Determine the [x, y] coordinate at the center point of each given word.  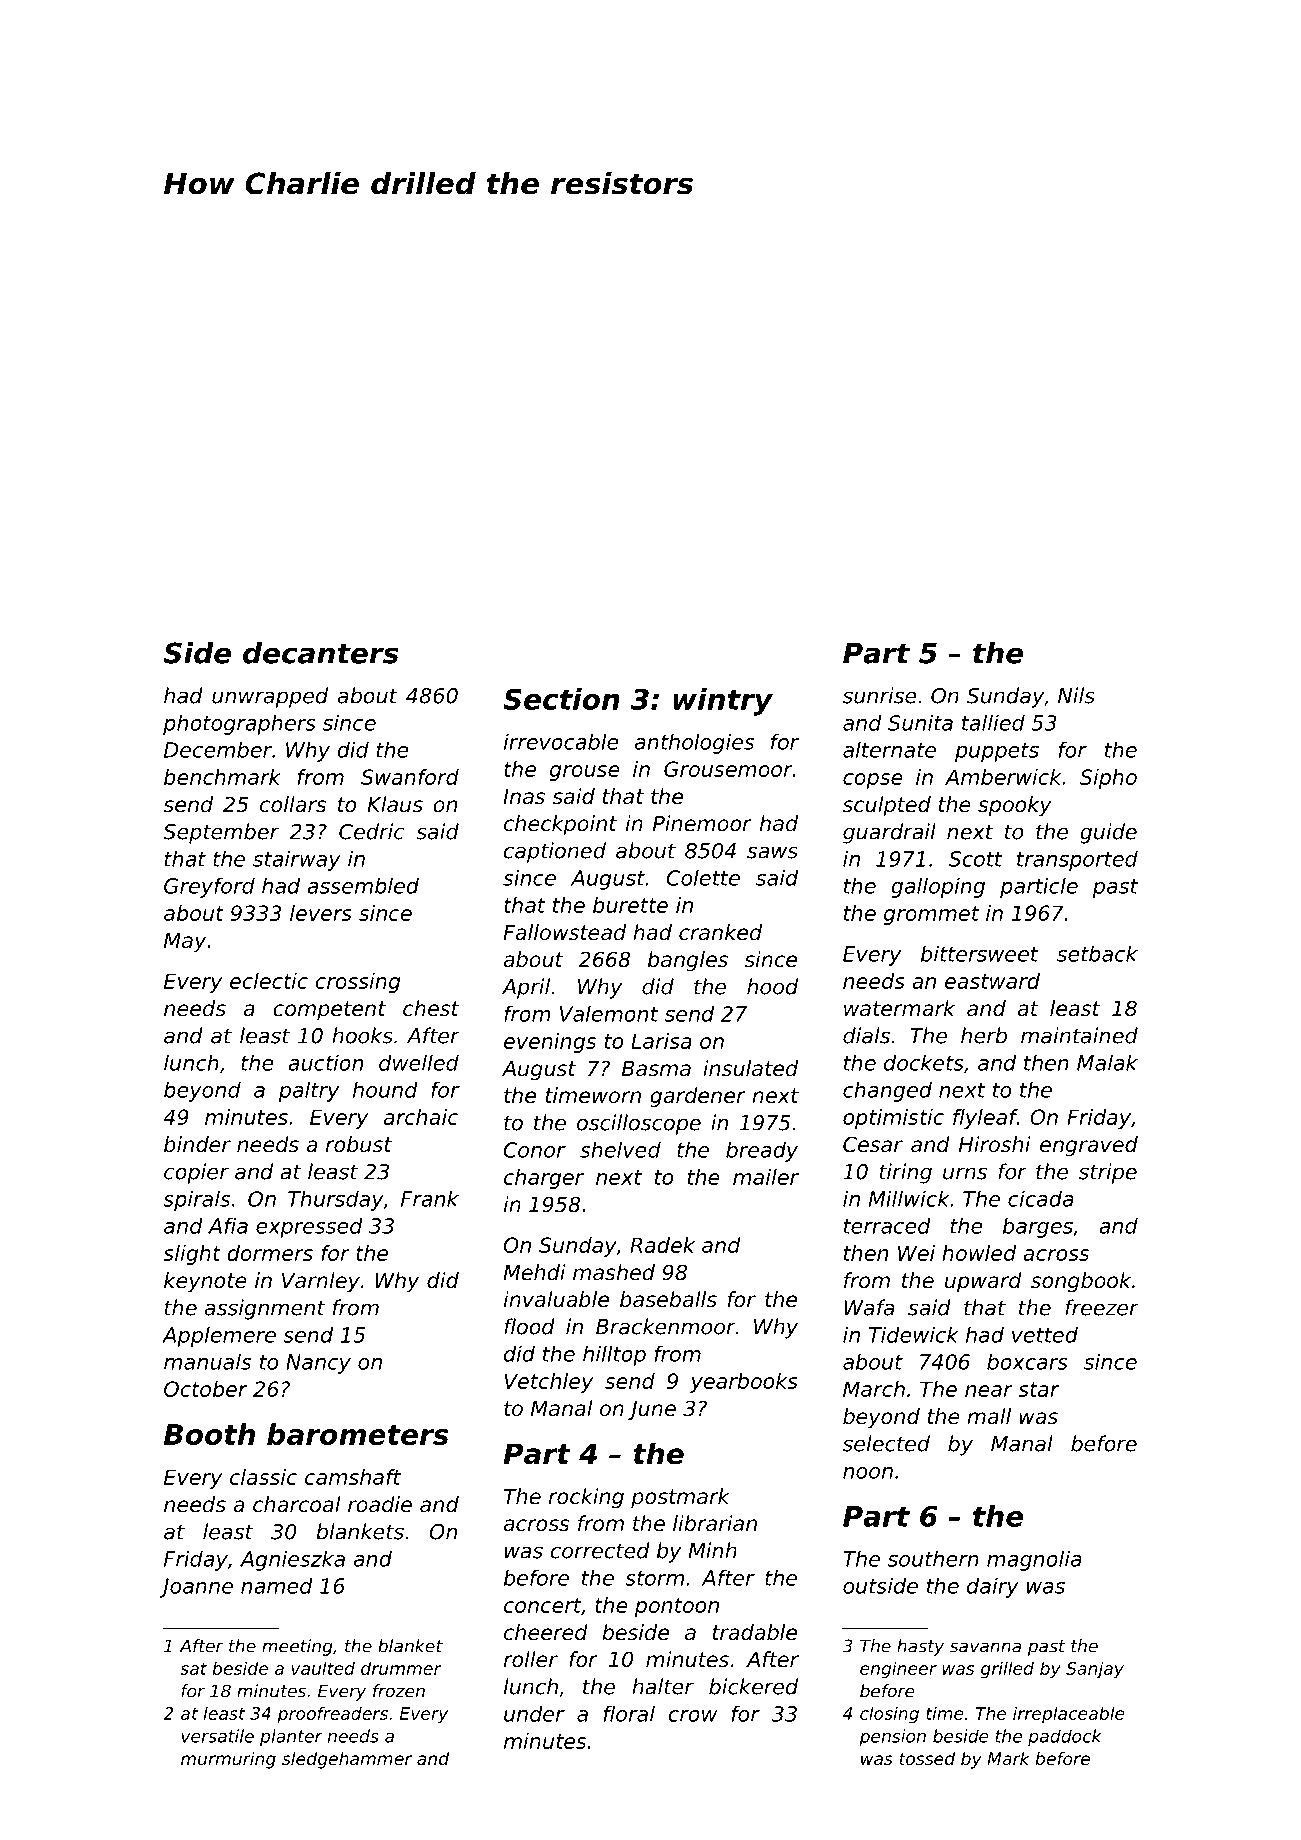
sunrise [880, 695]
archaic [421, 1117]
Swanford [410, 777]
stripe [1108, 1173]
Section [561, 699]
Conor [535, 1150]
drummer [401, 1668]
